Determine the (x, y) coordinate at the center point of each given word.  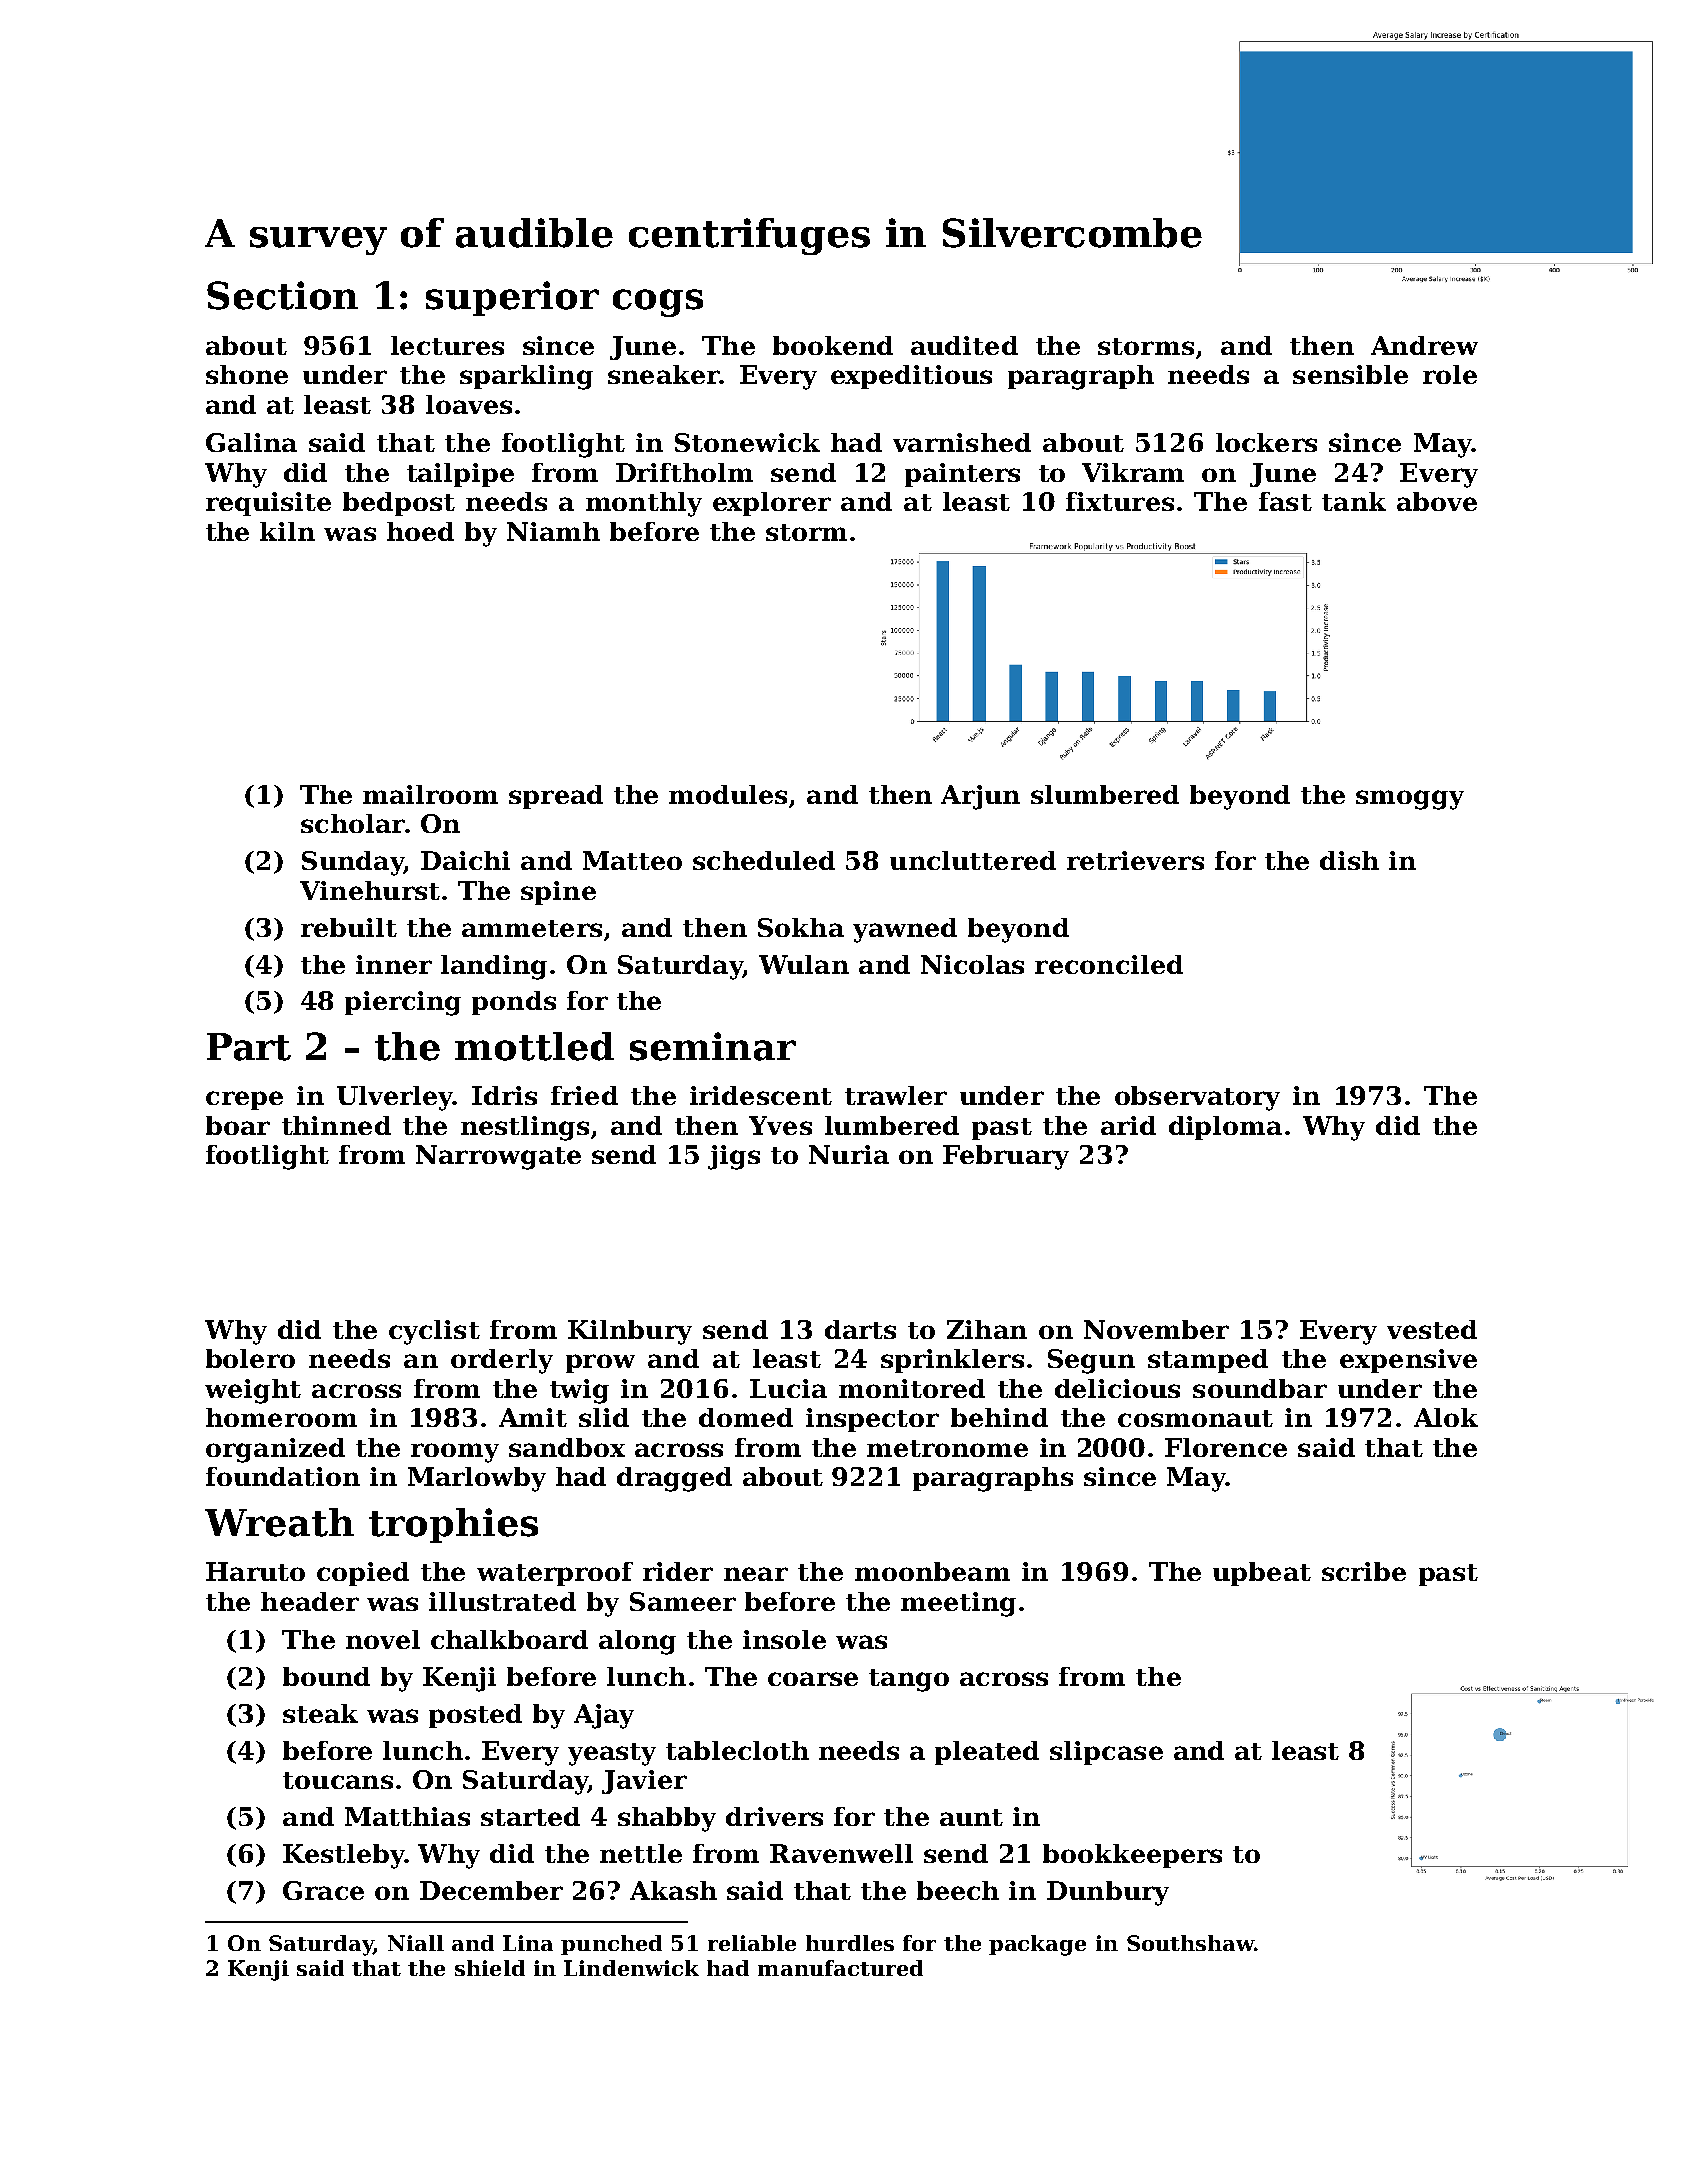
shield (490, 1968)
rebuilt (349, 927)
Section (282, 295)
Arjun (980, 797)
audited (964, 345)
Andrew (1424, 345)
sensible (1350, 374)
